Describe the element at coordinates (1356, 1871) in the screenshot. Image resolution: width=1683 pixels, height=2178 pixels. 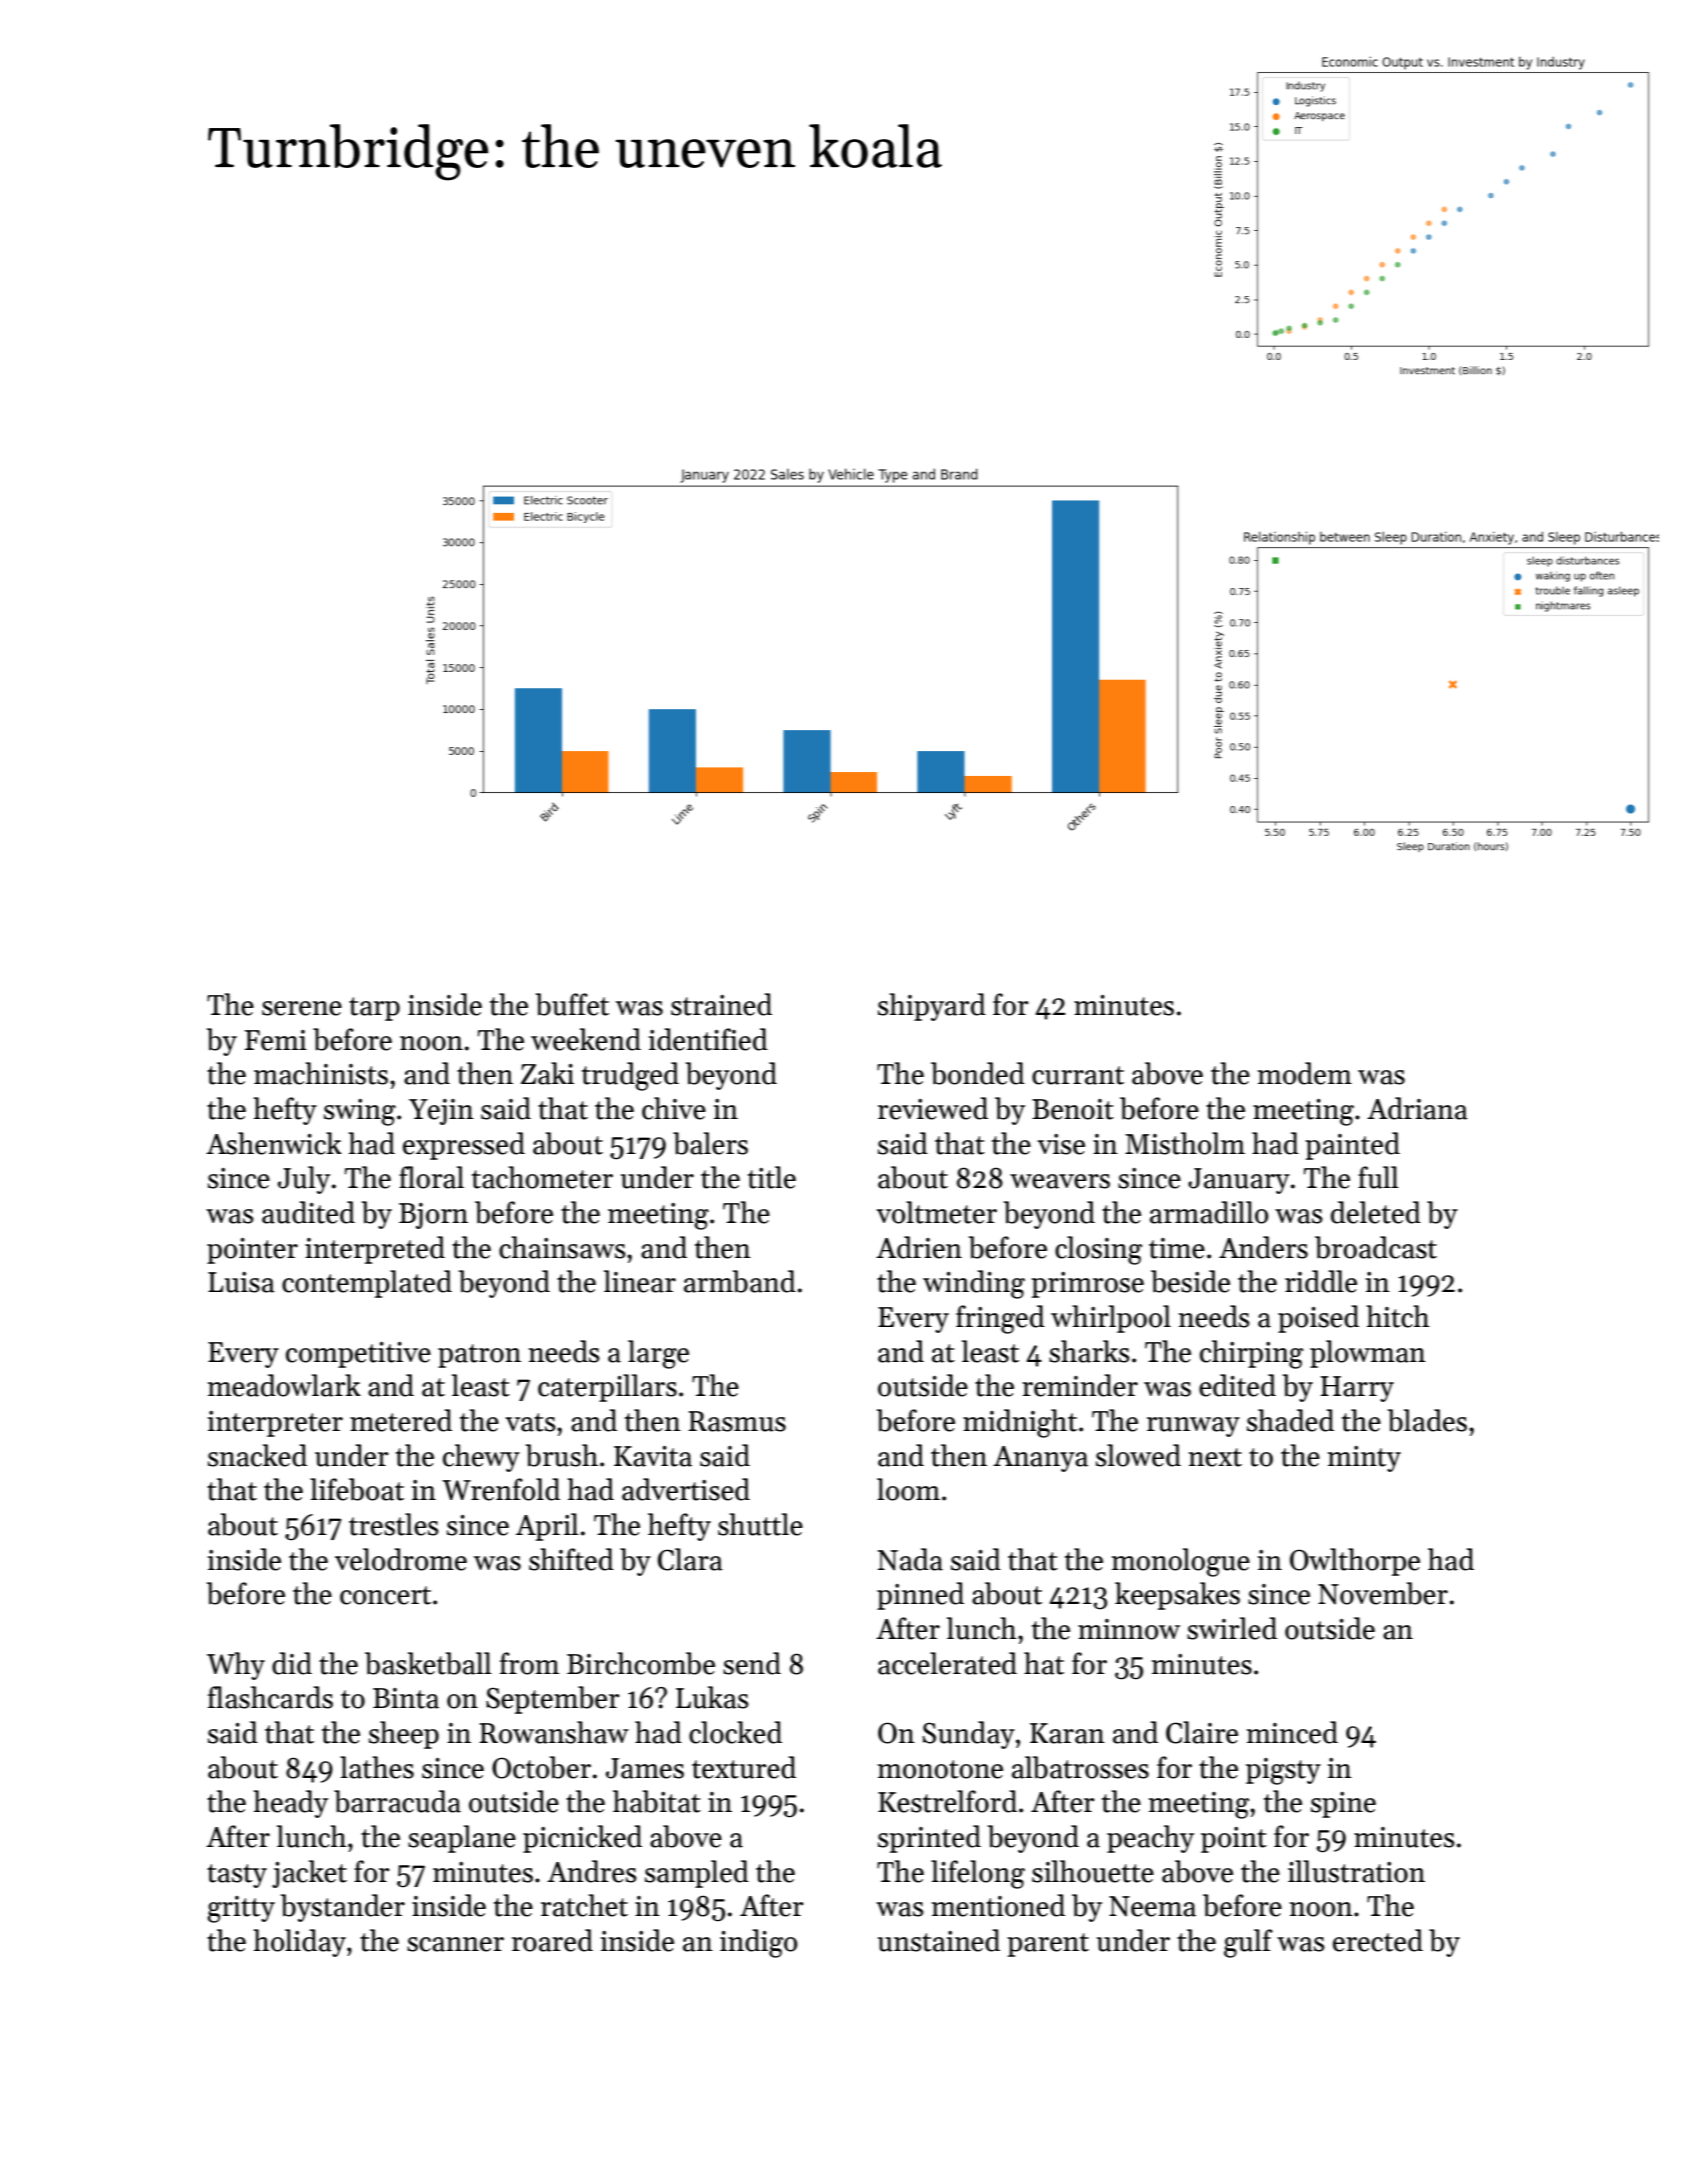
I see `illustration` at that location.
